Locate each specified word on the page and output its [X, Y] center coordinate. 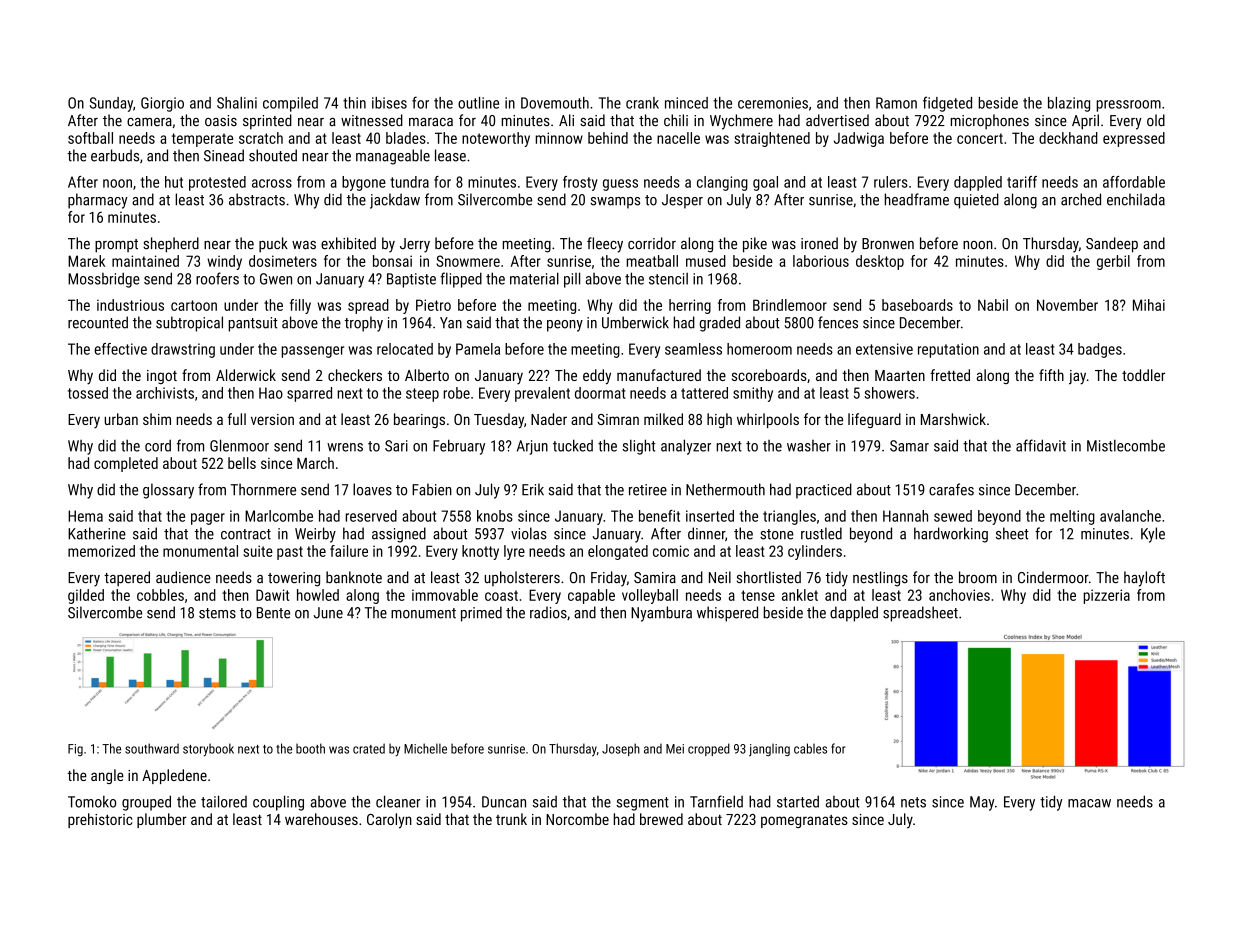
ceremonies [773, 103]
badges [1100, 350]
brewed [661, 819]
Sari [396, 446]
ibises [389, 103]
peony [565, 326]
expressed [1134, 139]
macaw [1089, 803]
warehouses [321, 819]
